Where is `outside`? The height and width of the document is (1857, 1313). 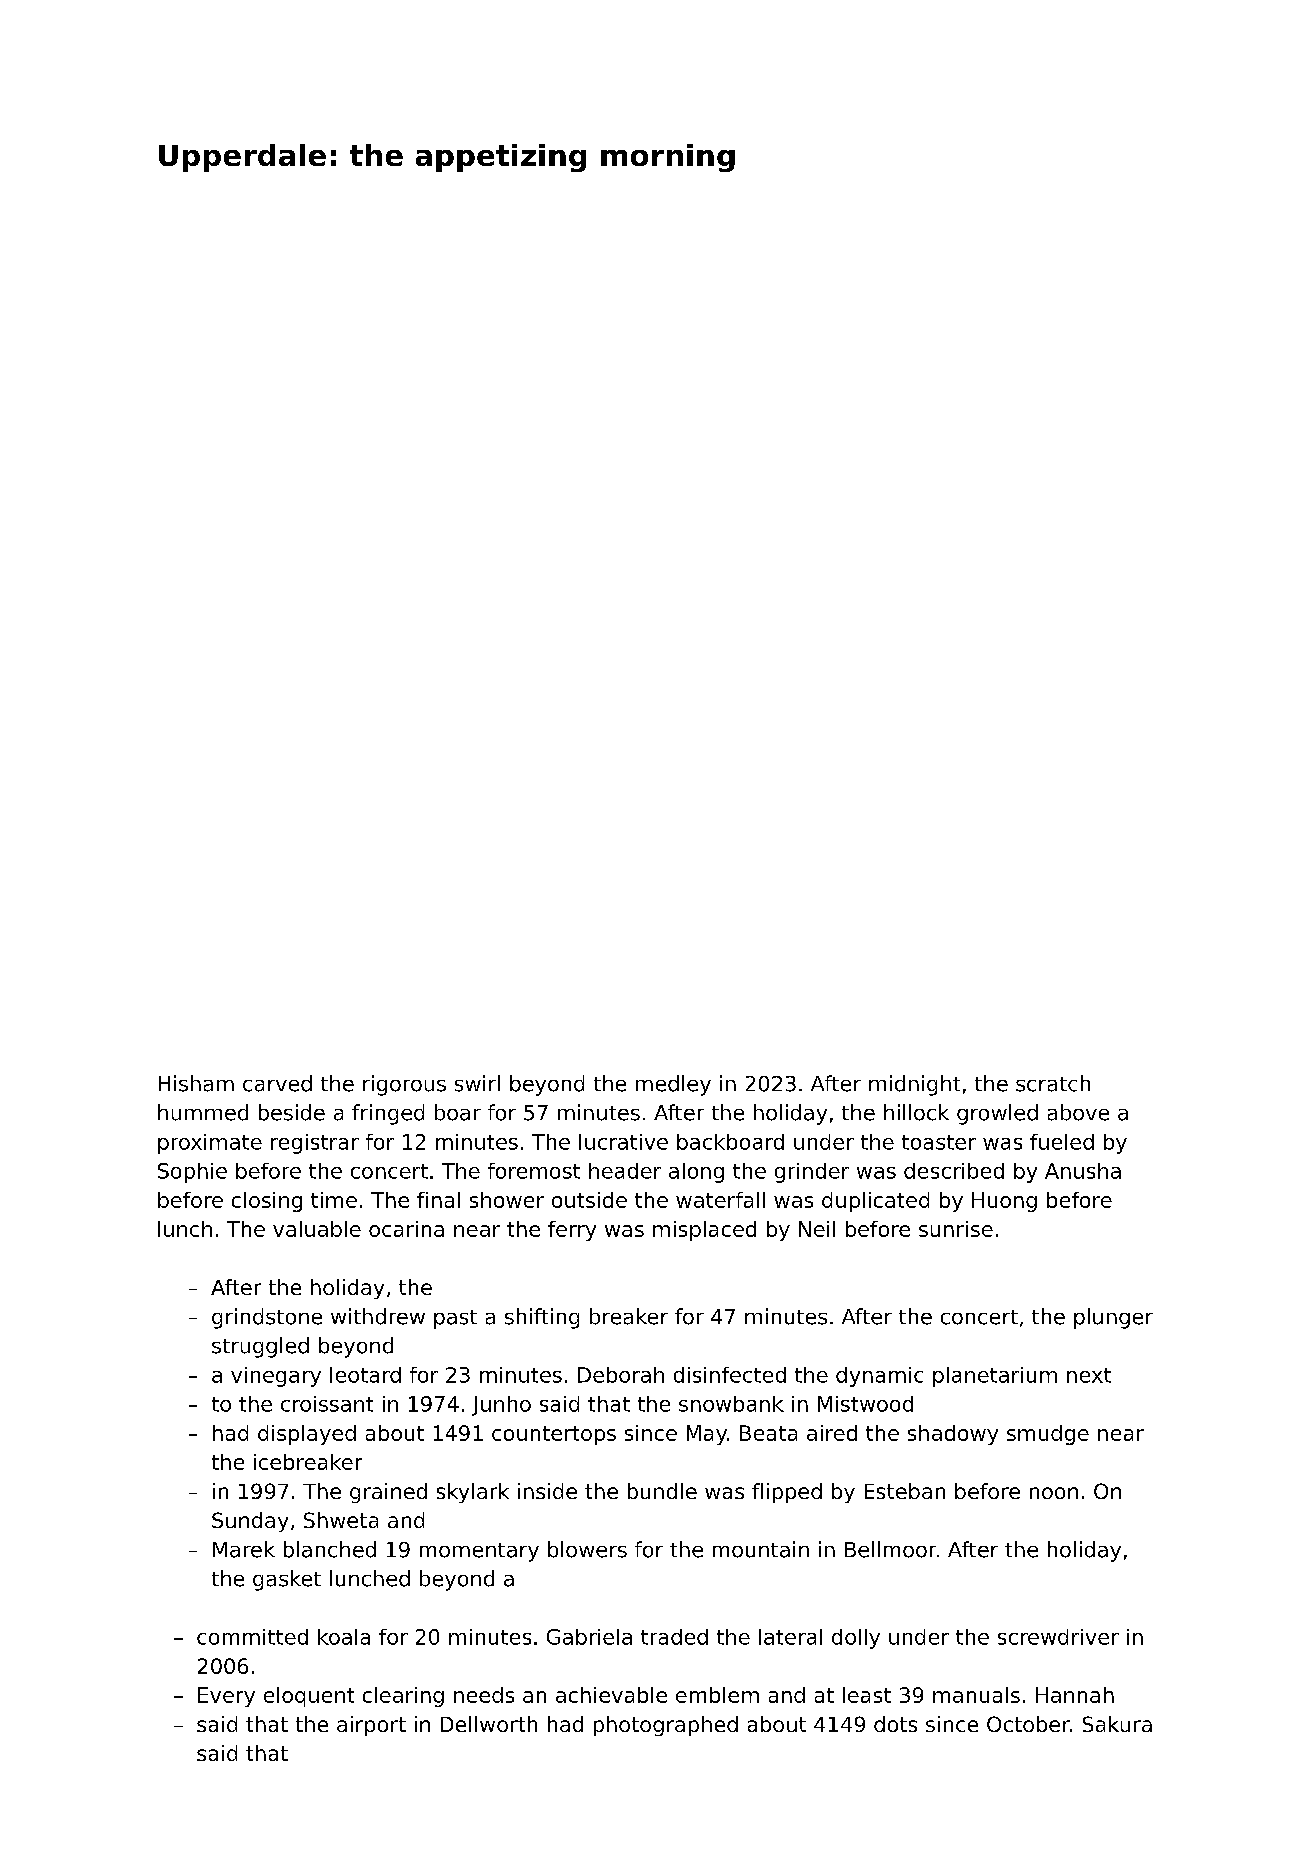
outside is located at coordinates (589, 1200).
